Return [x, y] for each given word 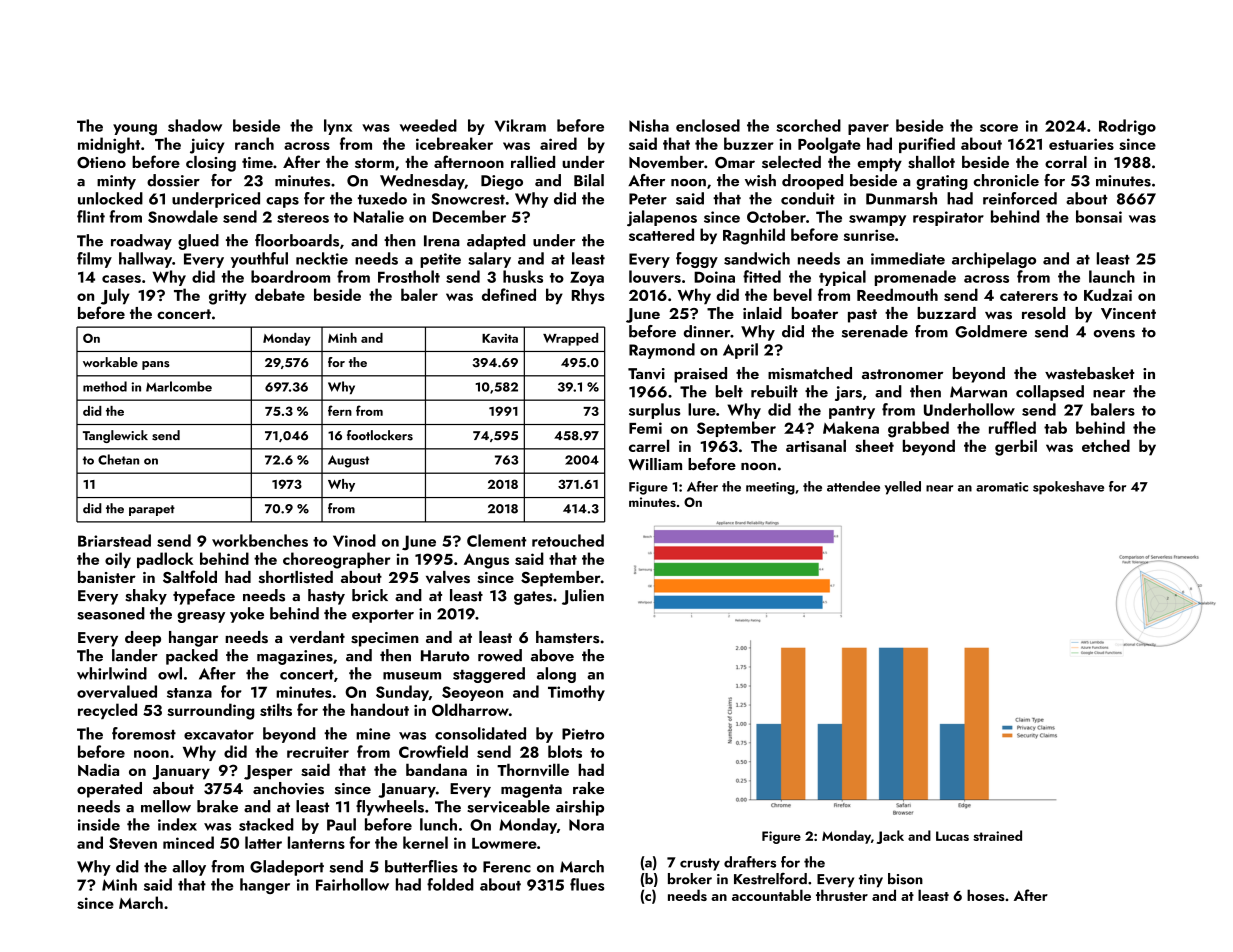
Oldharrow [470, 709]
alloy [189, 868]
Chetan [118, 459]
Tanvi [646, 374]
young [135, 130]
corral [1066, 162]
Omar [735, 163]
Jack [890, 837]
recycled [107, 711]
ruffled [1012, 427]
